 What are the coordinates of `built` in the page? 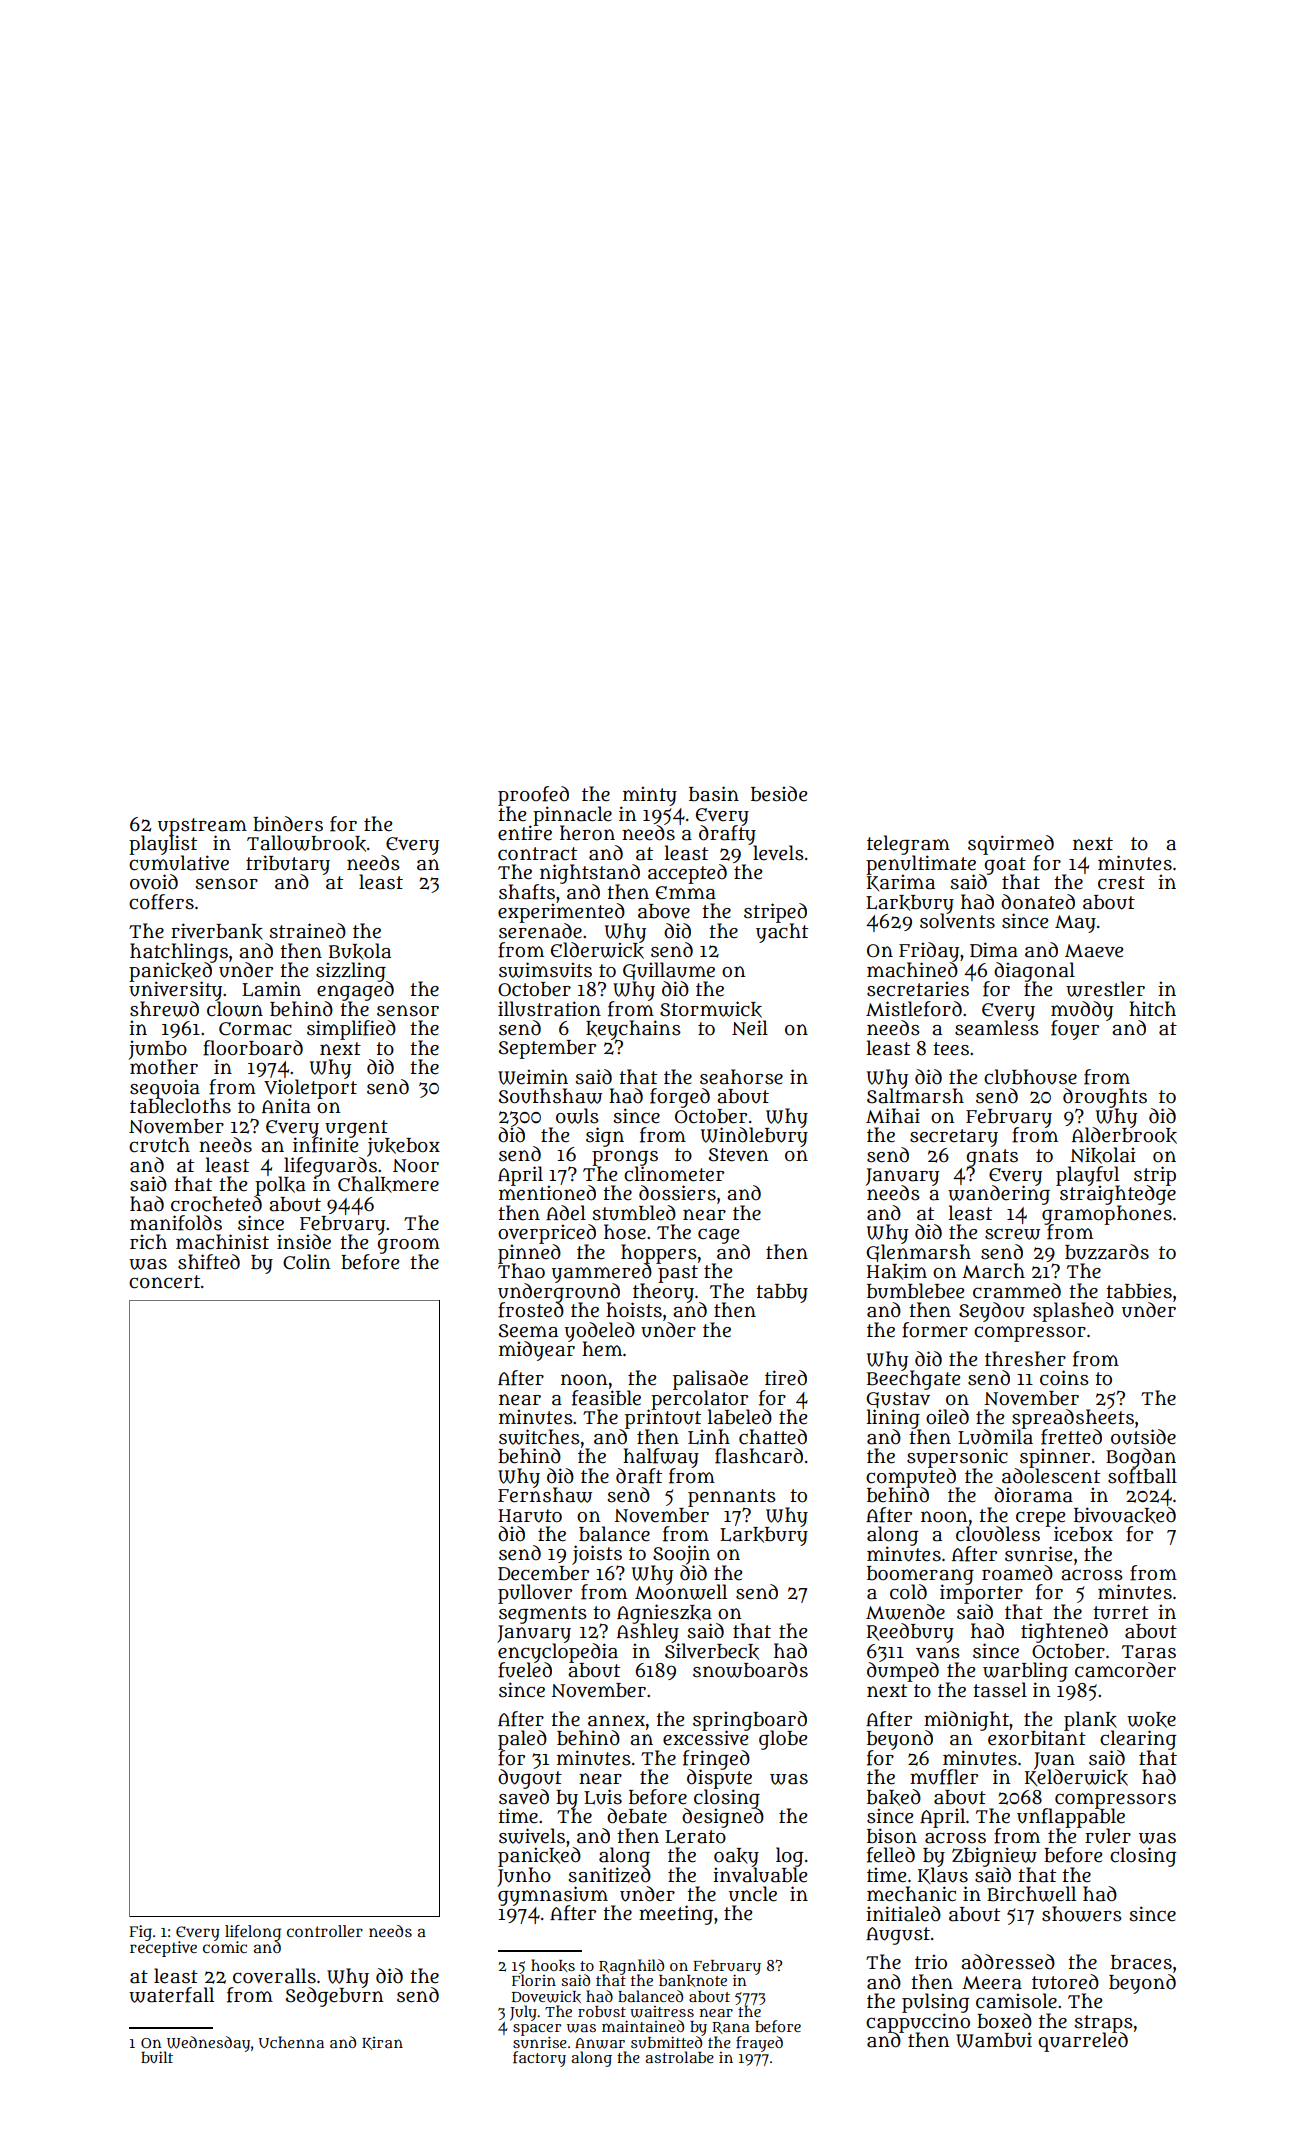 It's located at (157, 2057).
